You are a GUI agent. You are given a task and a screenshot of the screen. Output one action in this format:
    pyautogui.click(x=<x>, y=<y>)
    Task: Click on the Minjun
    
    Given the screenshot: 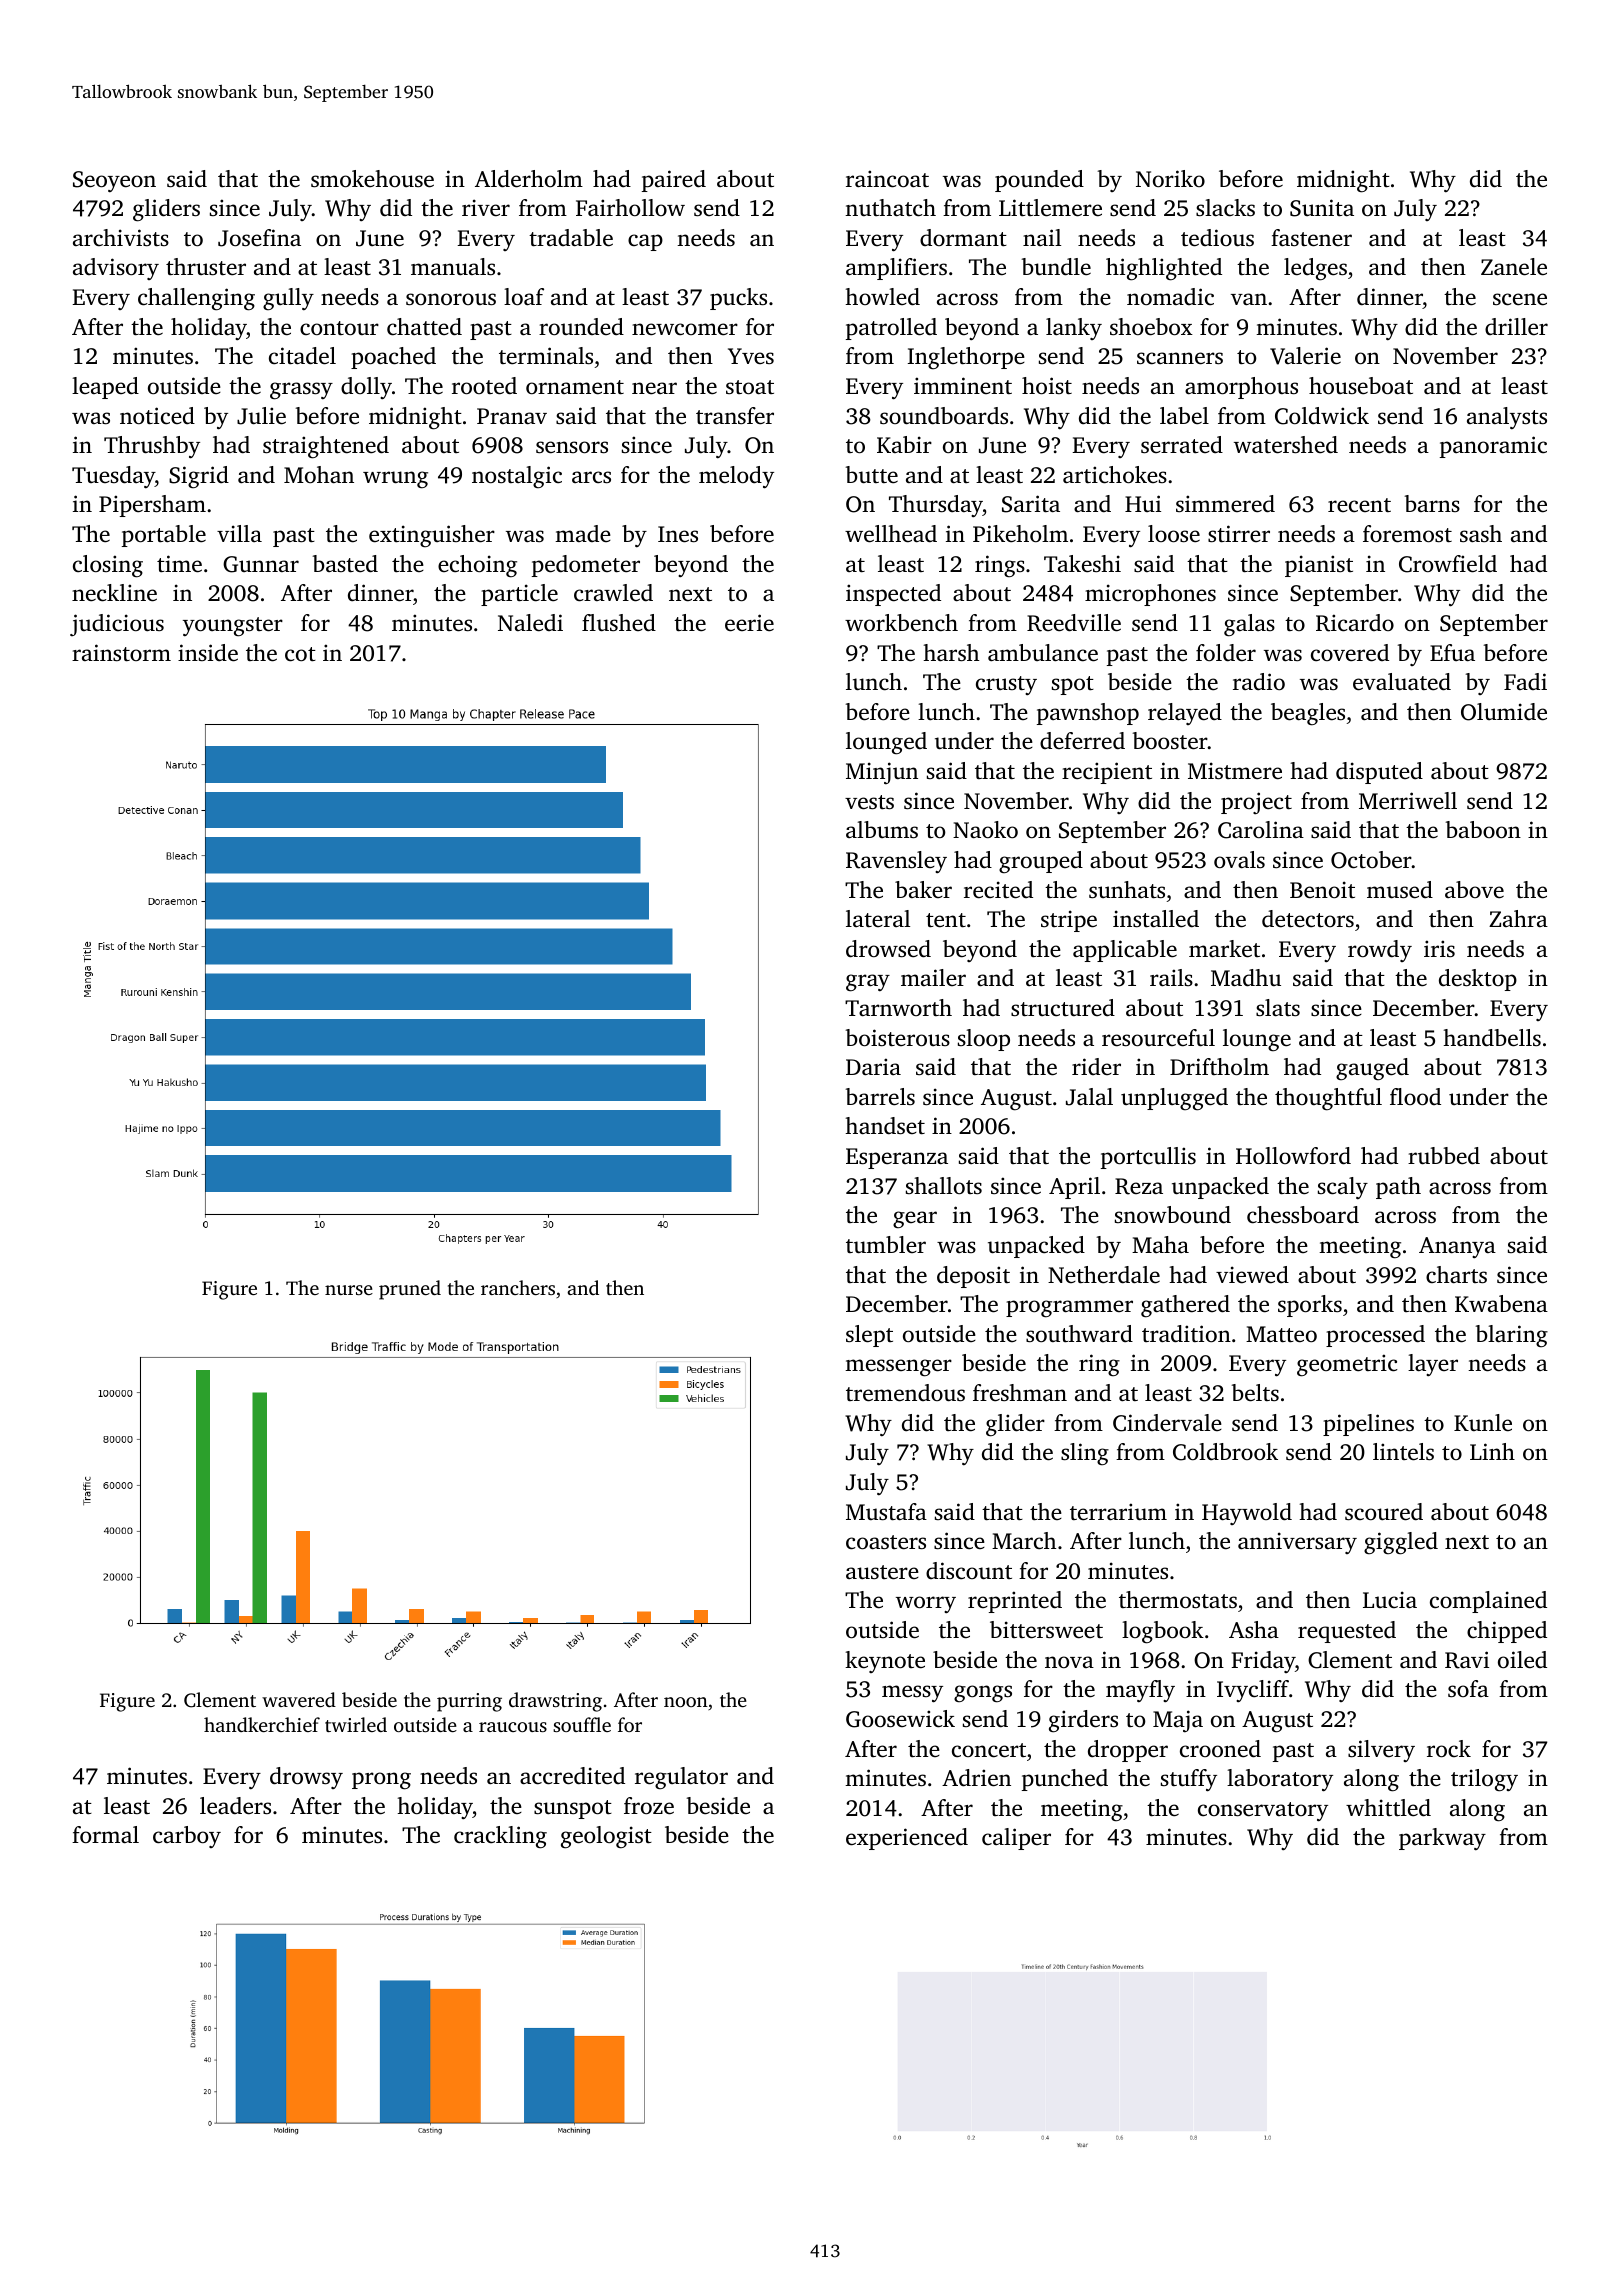 What is the action you would take?
    pyautogui.click(x=882, y=773)
